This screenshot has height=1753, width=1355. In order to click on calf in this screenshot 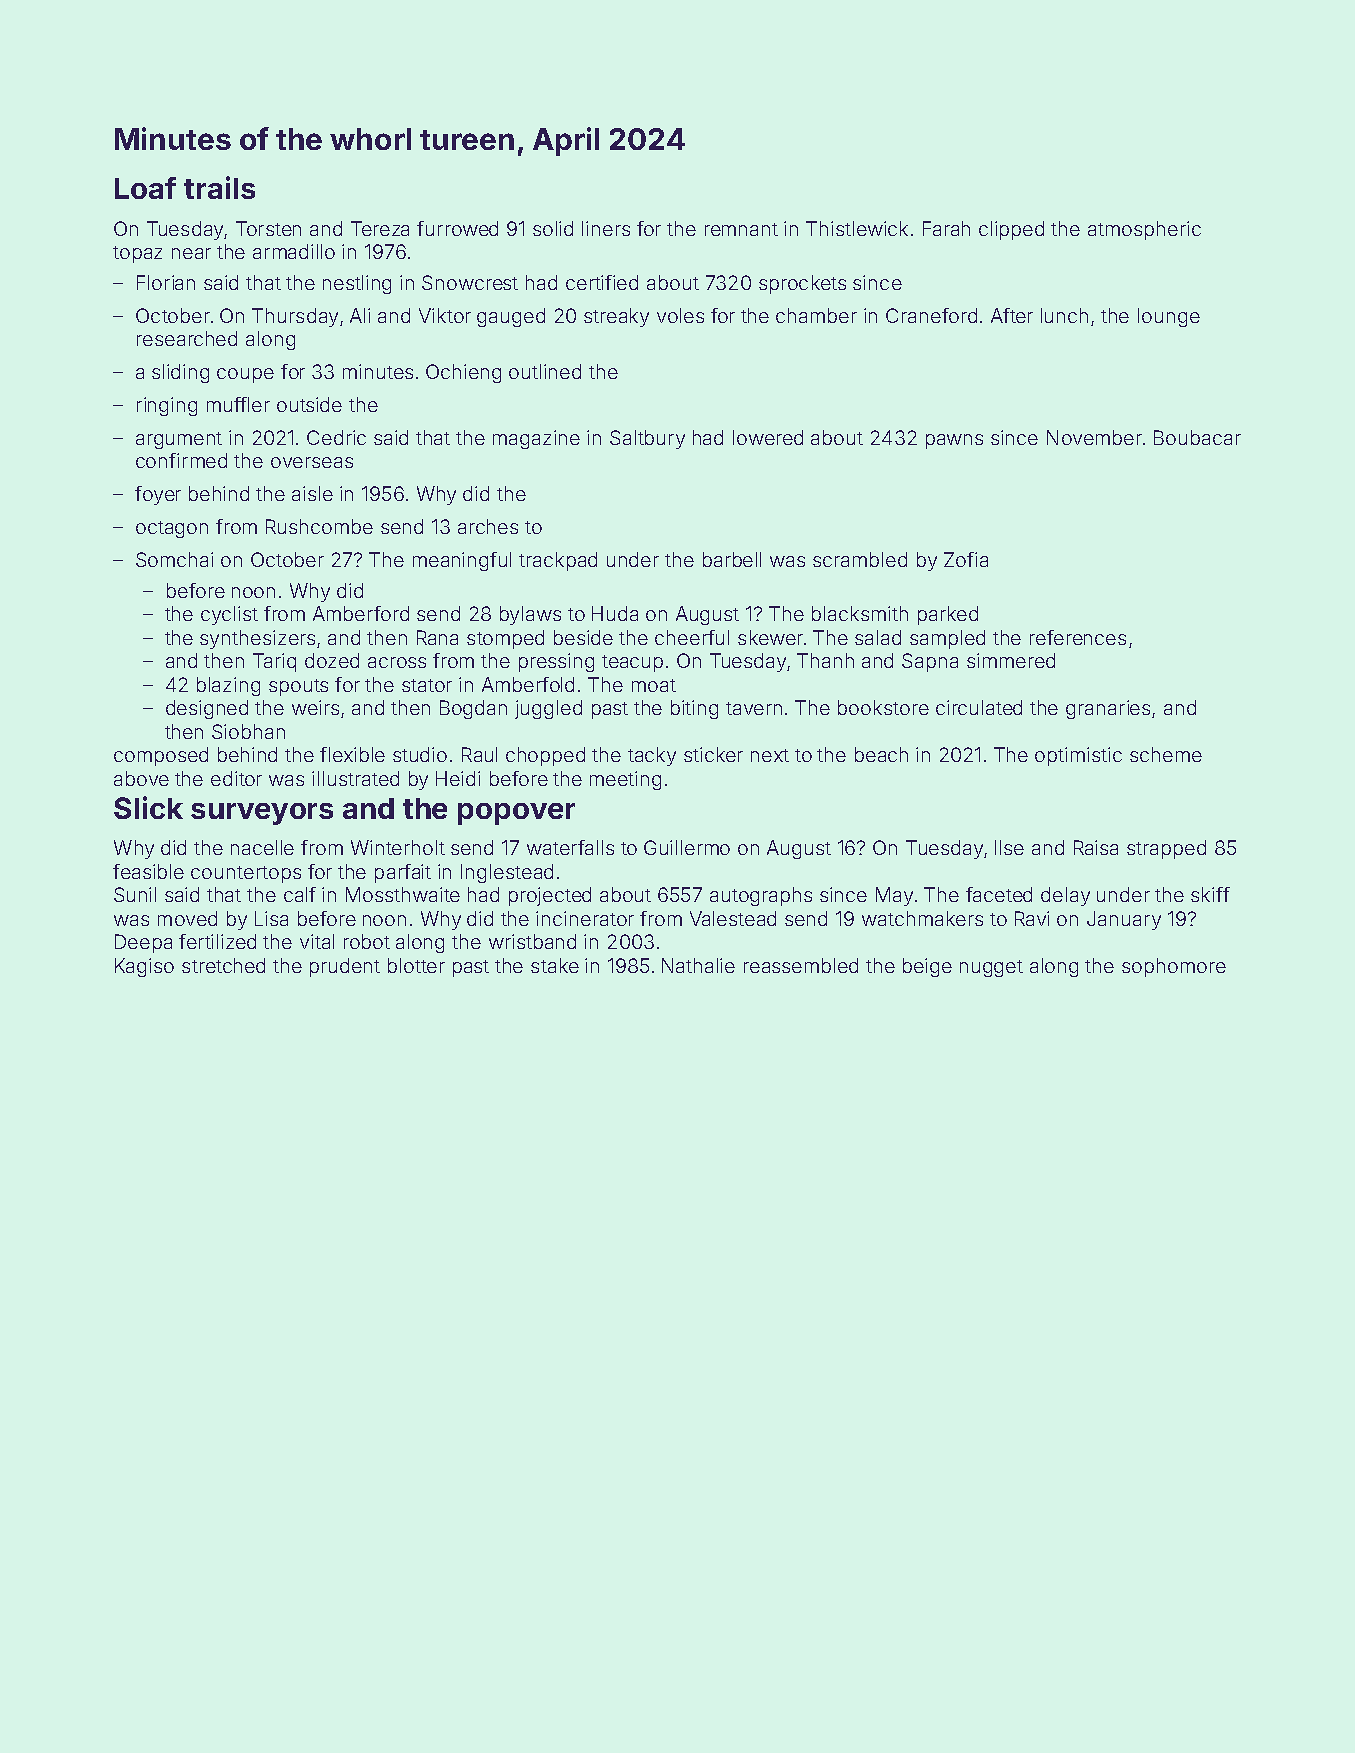, I will do `click(300, 894)`.
